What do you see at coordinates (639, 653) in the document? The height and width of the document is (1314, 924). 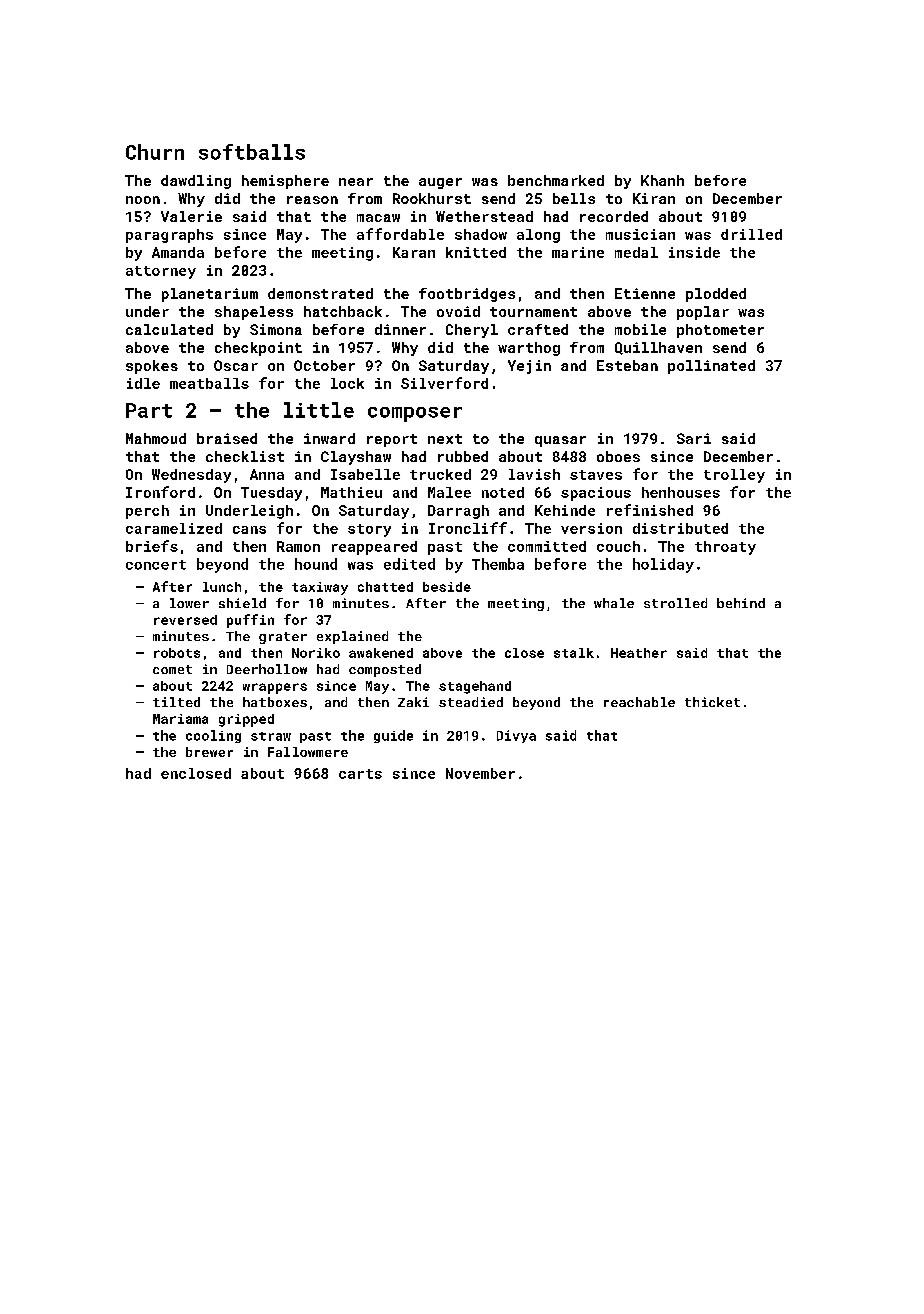 I see `Heather` at bounding box center [639, 653].
